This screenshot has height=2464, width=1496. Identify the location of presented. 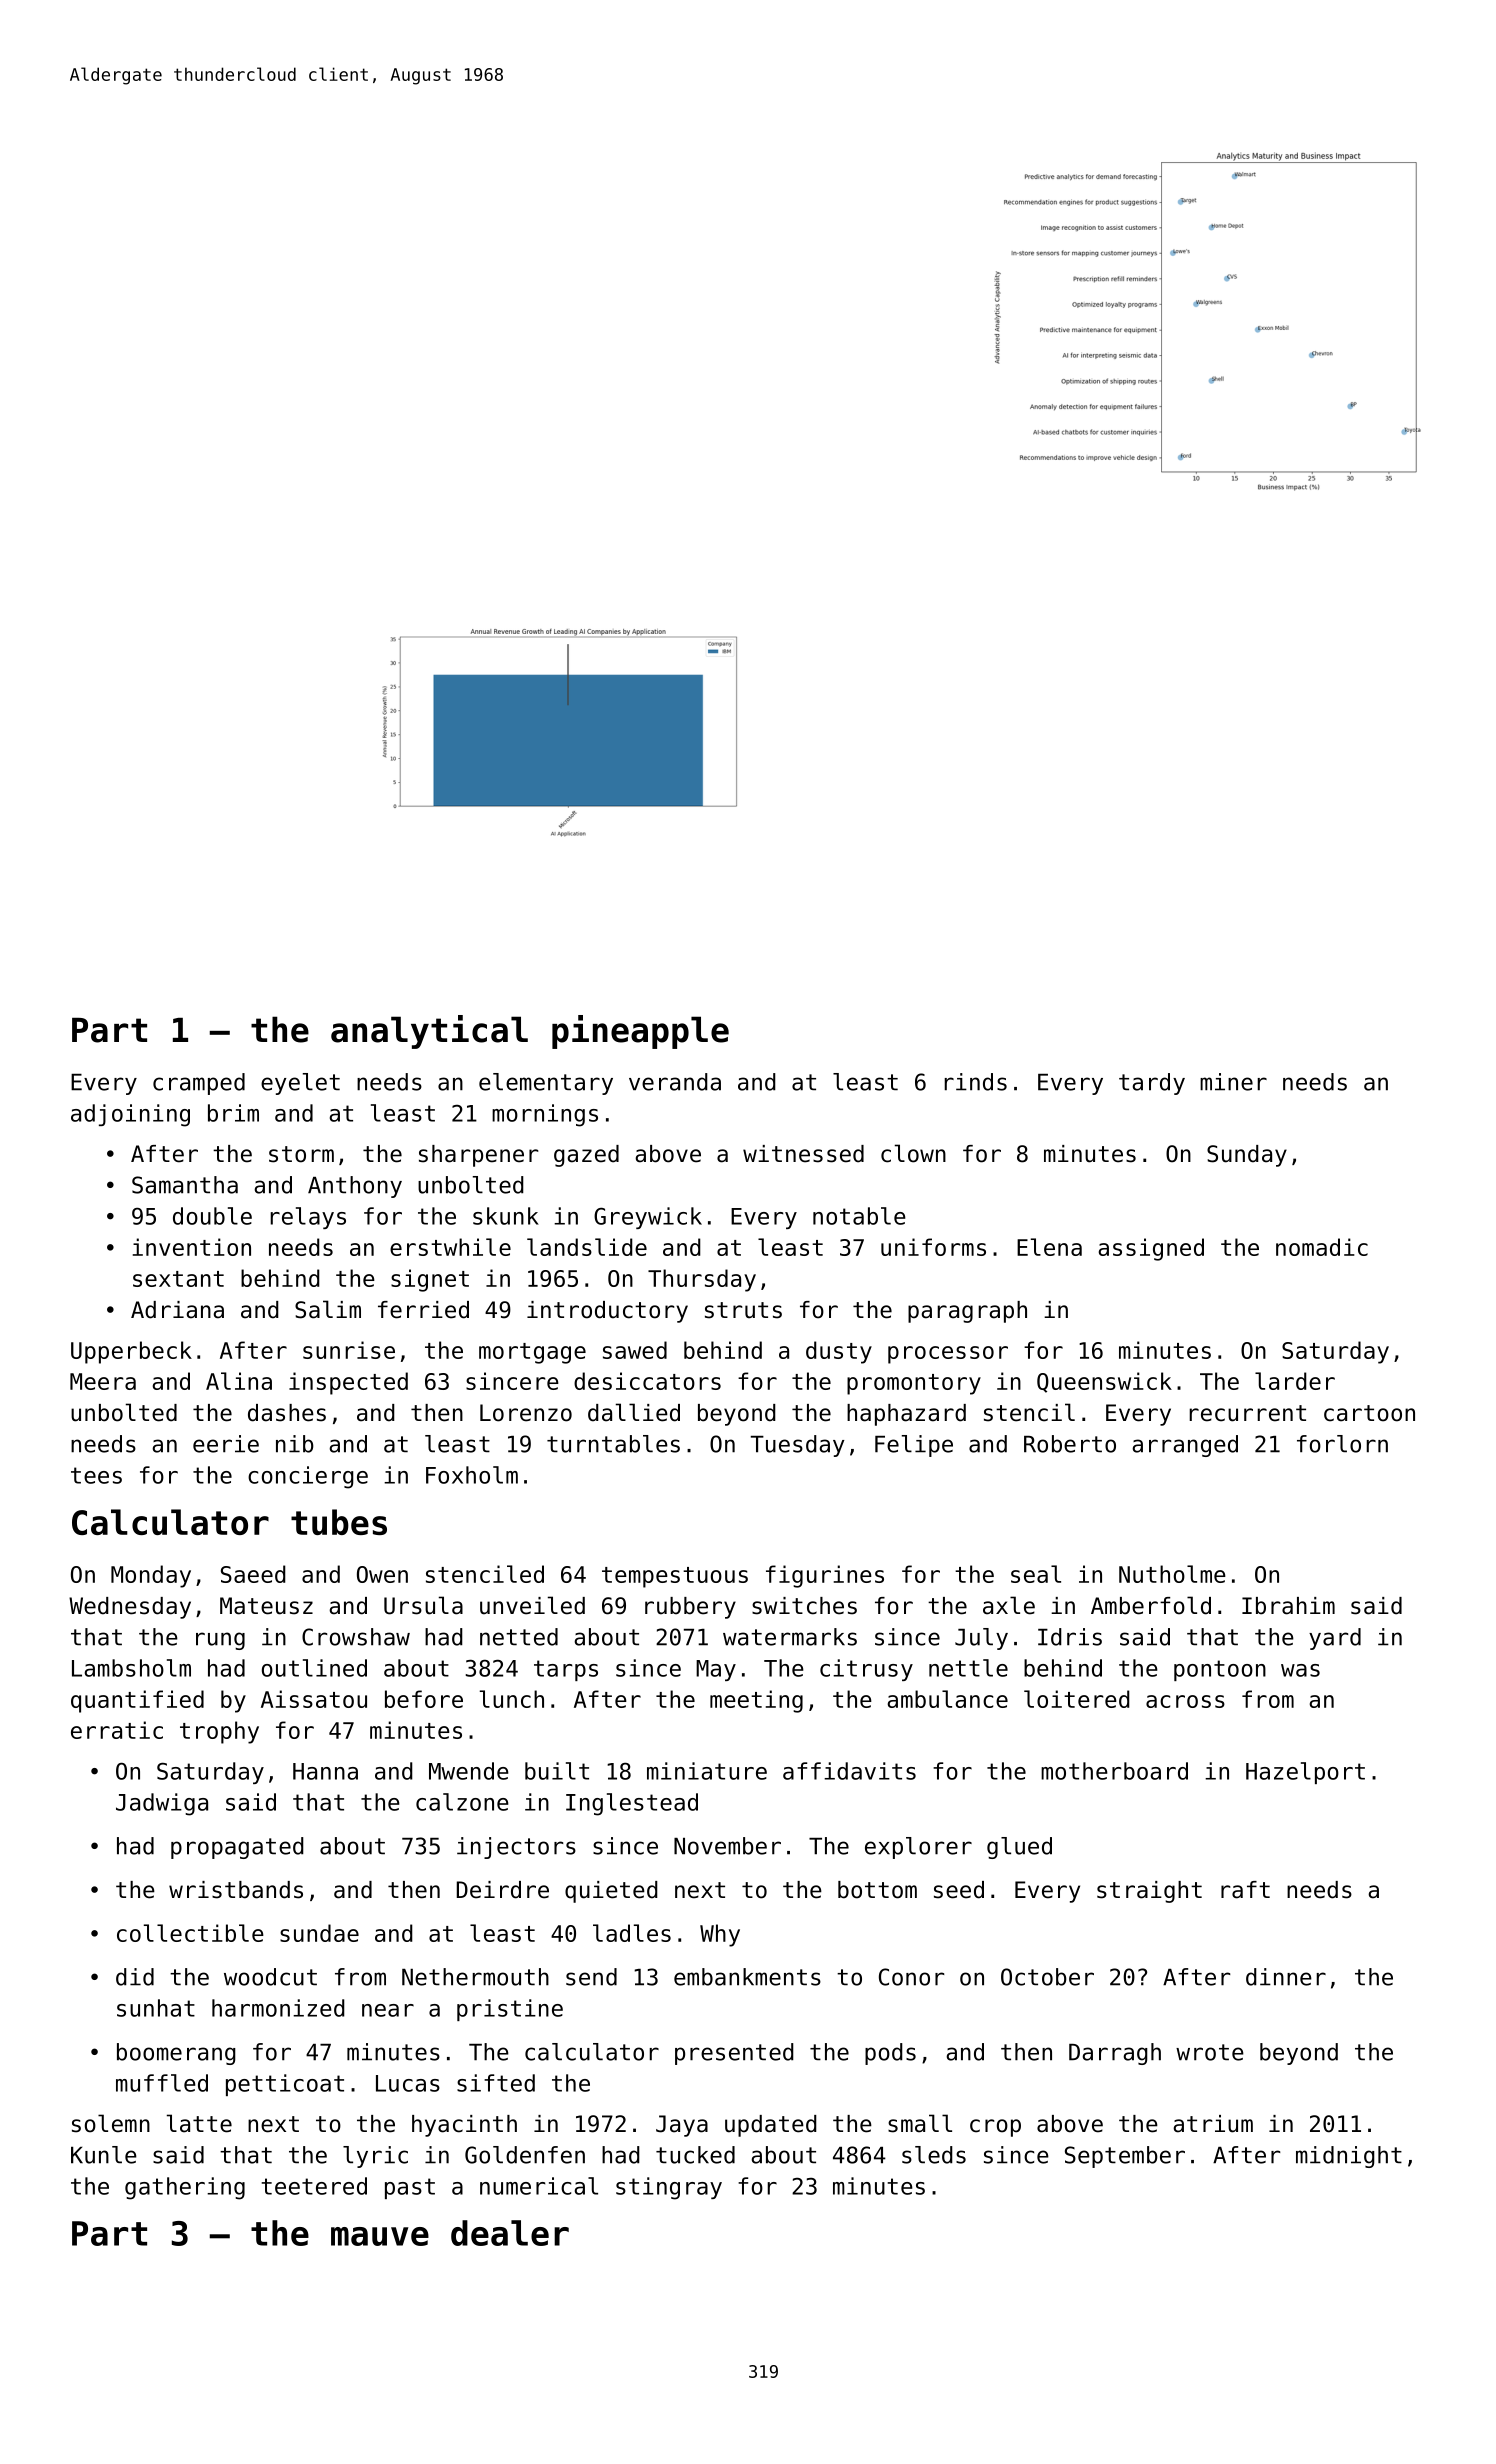
(734, 2054).
